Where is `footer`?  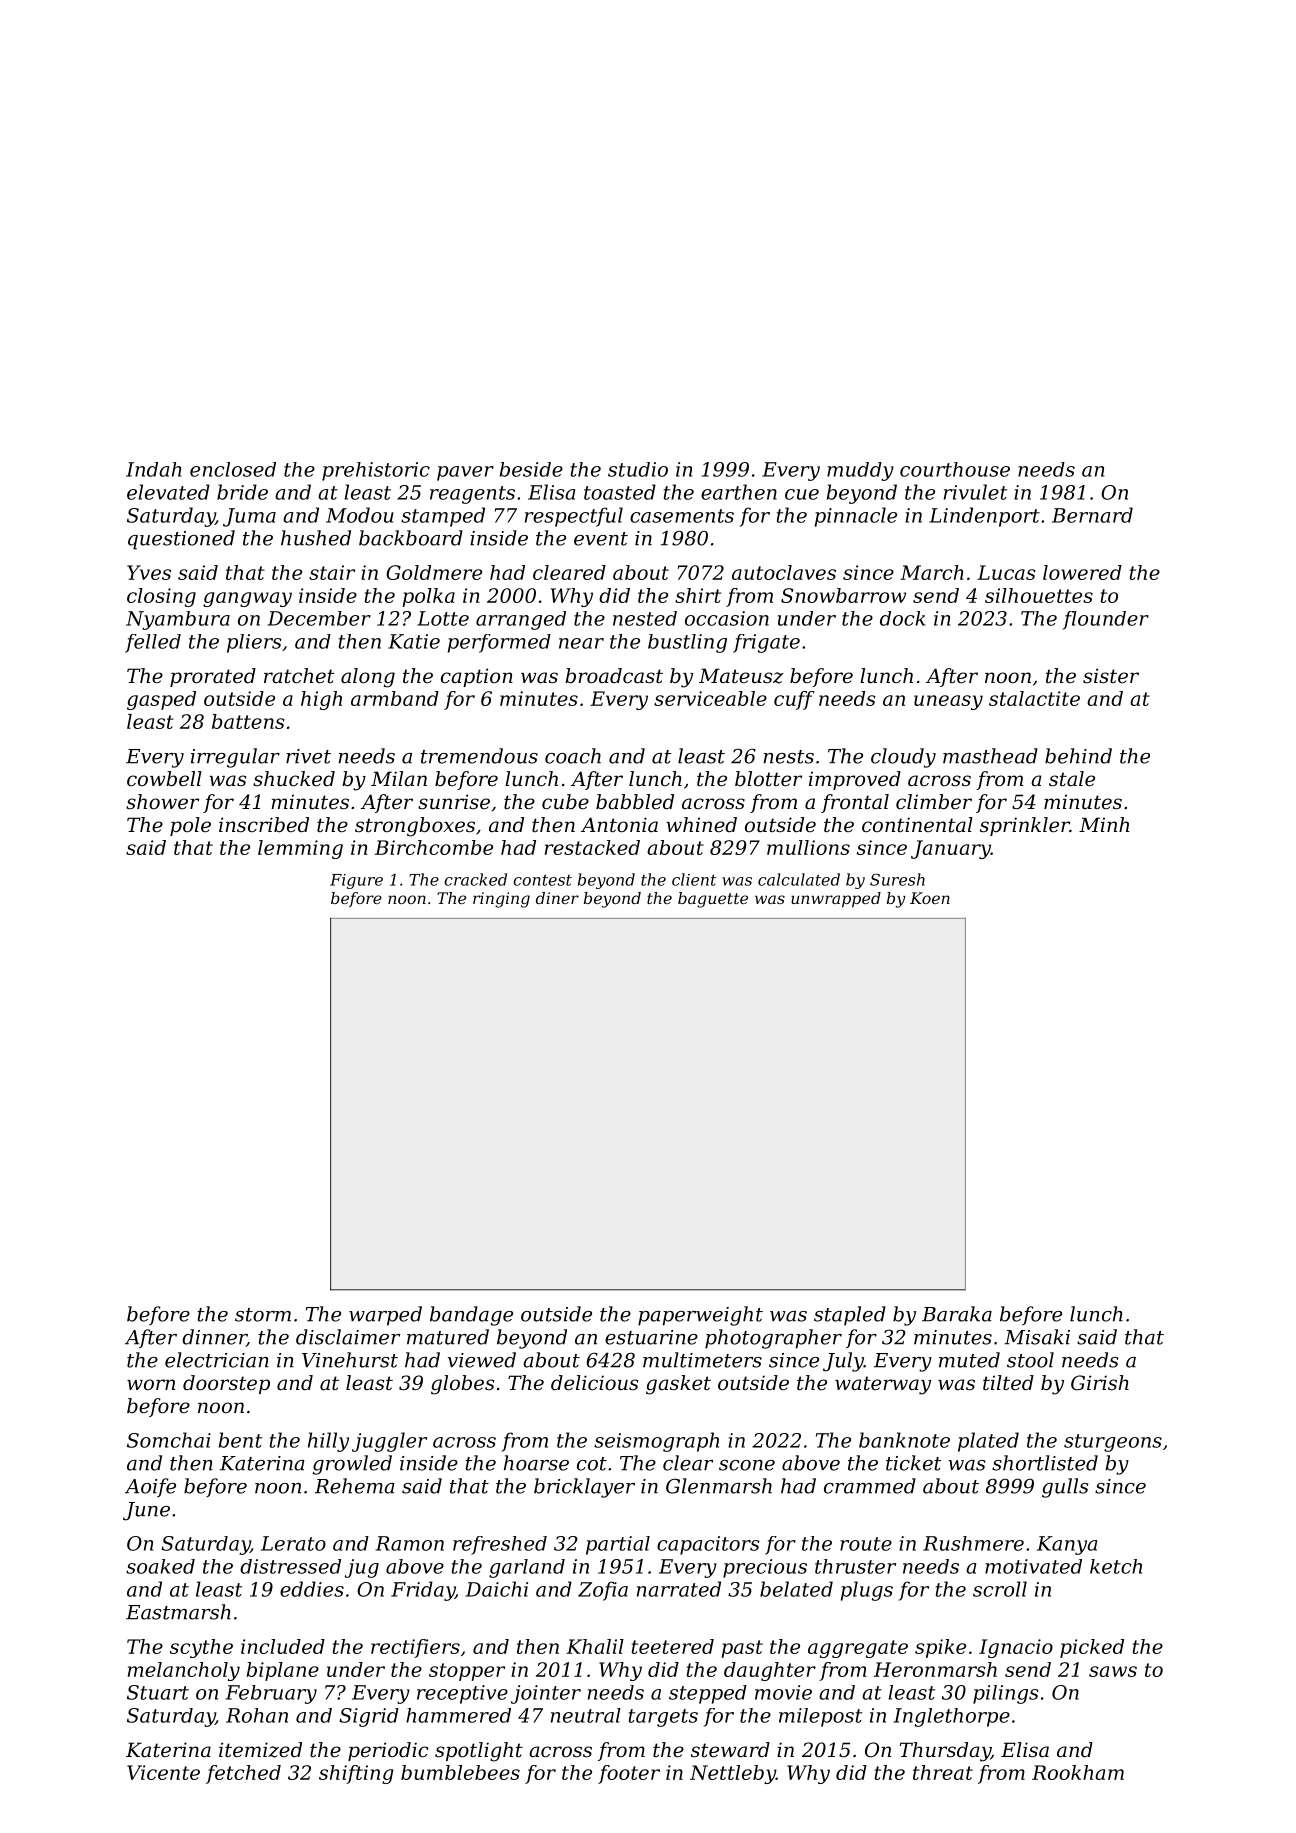
footer is located at coordinates (629, 1774).
